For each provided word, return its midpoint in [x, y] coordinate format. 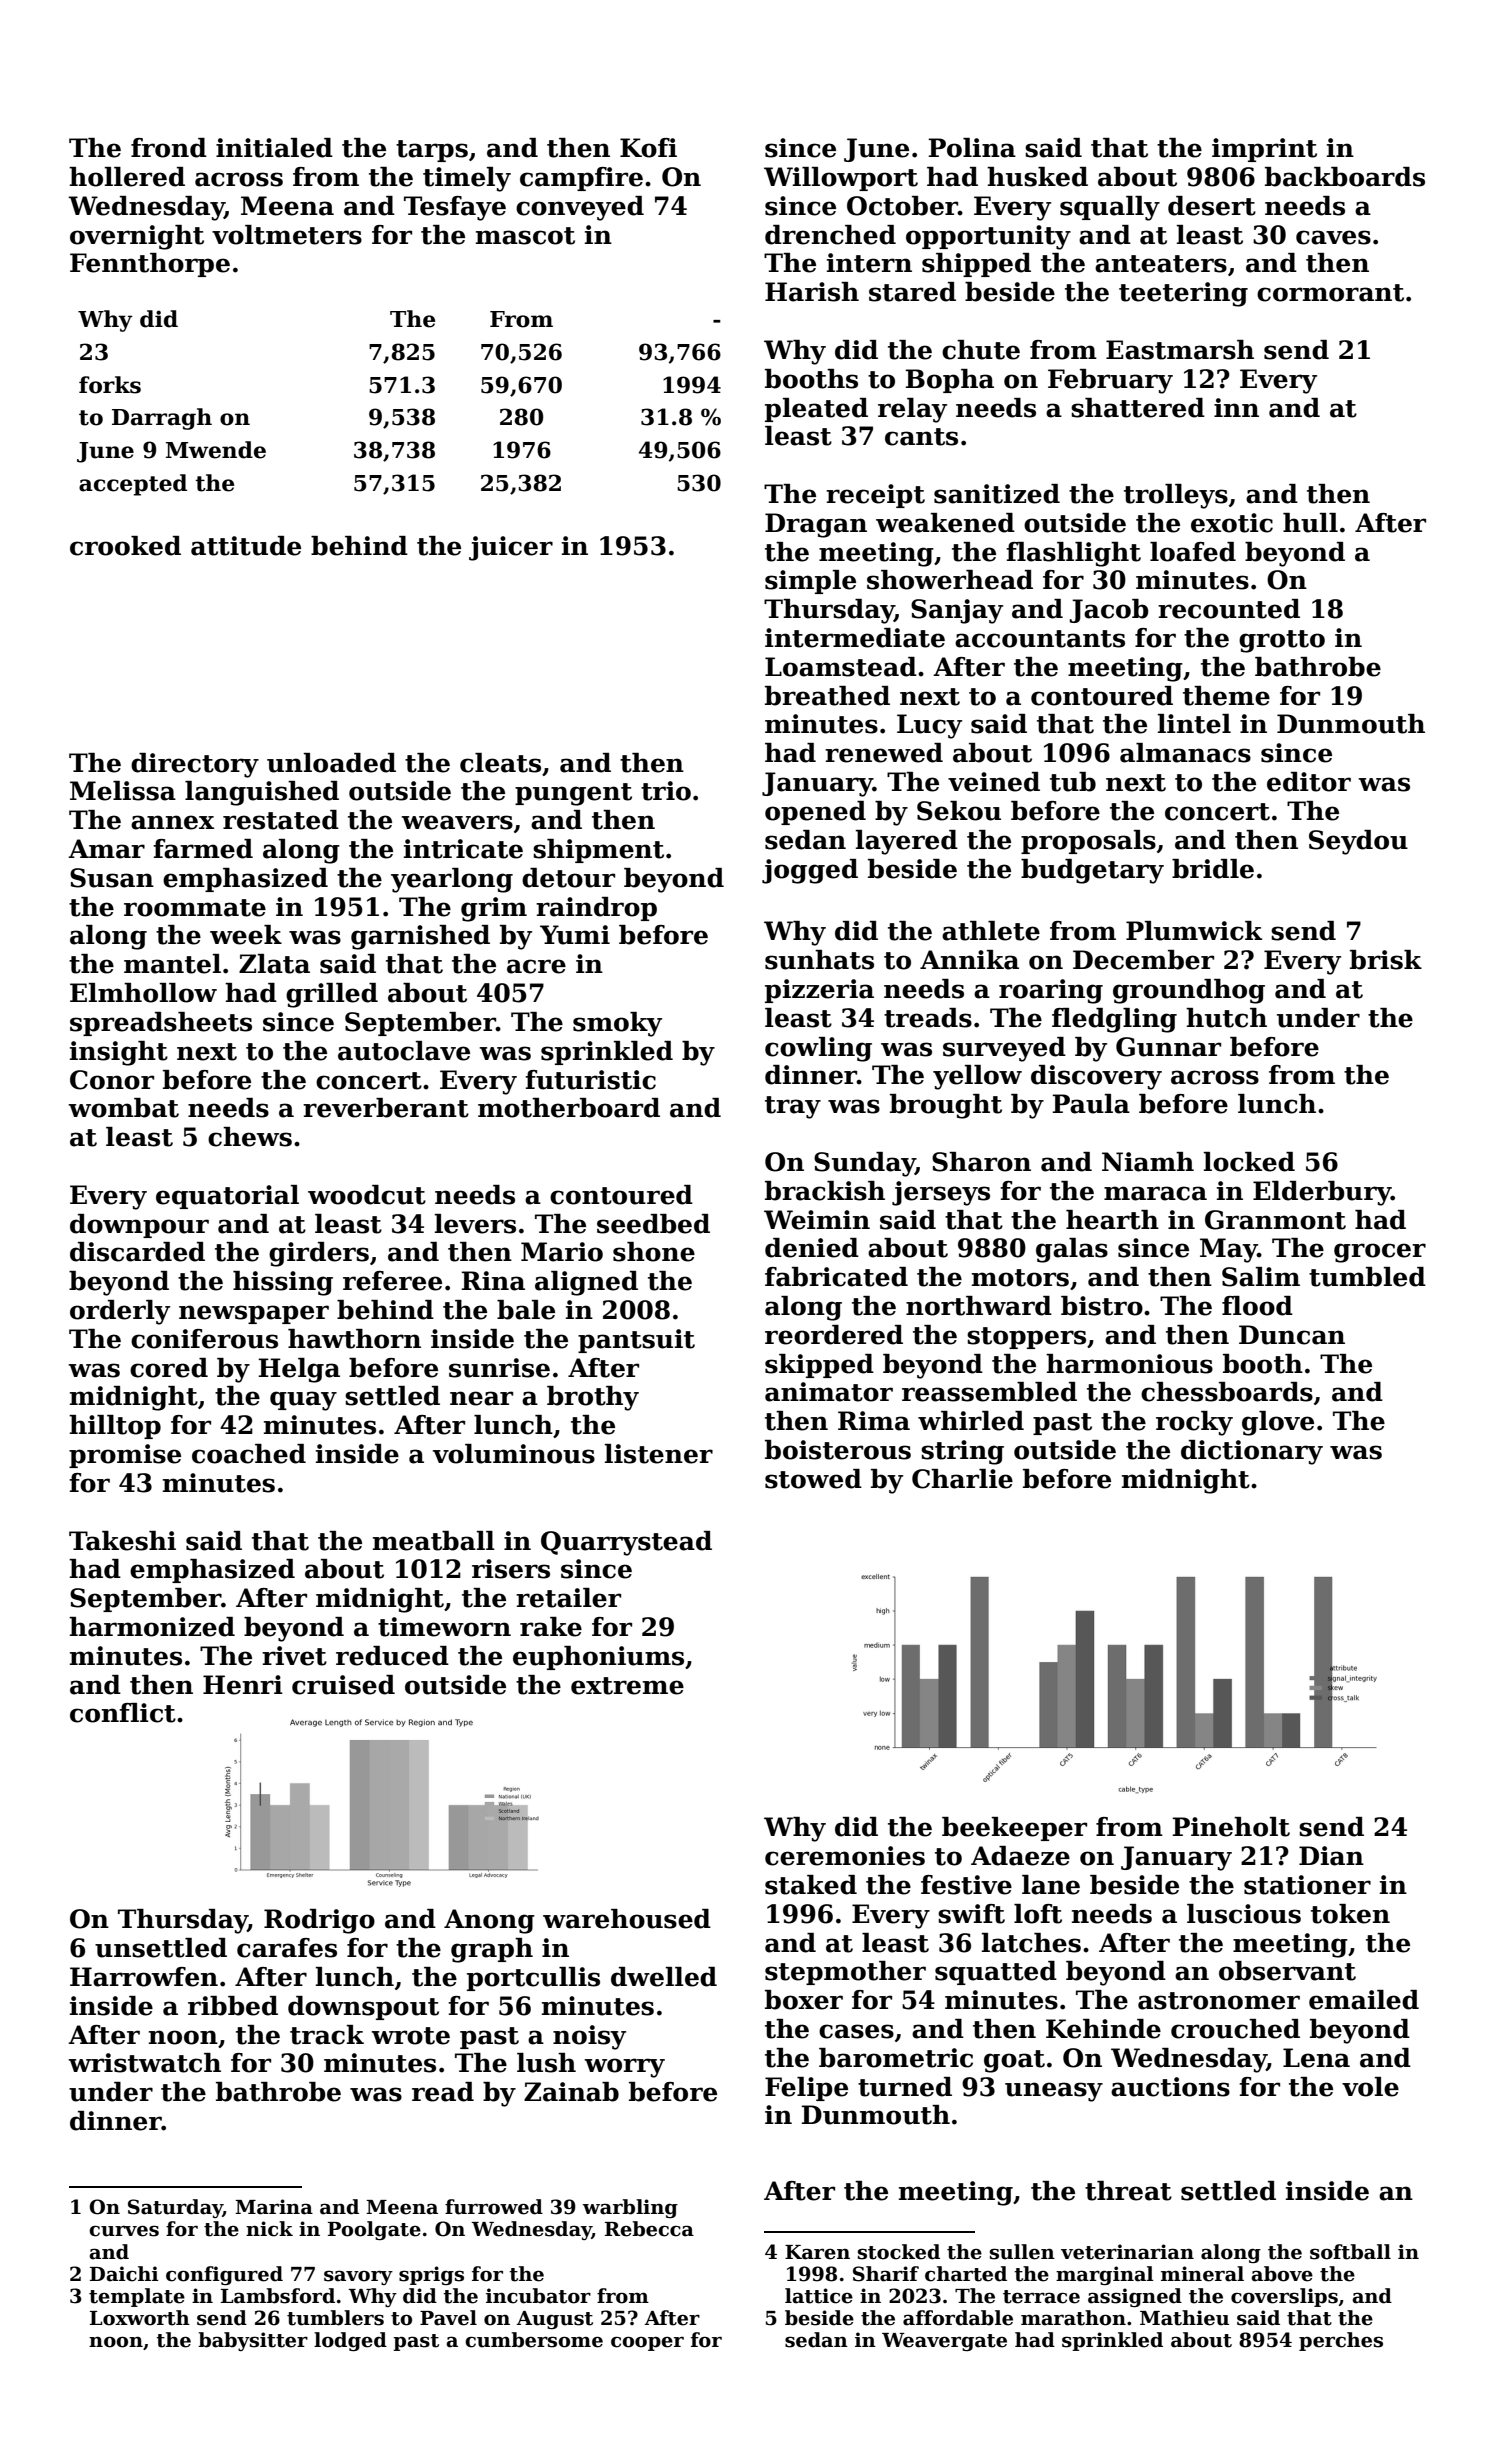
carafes [287, 1948]
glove [1278, 1423]
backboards [1345, 177]
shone [654, 1252]
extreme [627, 1686]
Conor [112, 1080]
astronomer [1219, 2001]
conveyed [580, 208]
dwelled [664, 1977]
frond [169, 148]
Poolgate [374, 2230]
